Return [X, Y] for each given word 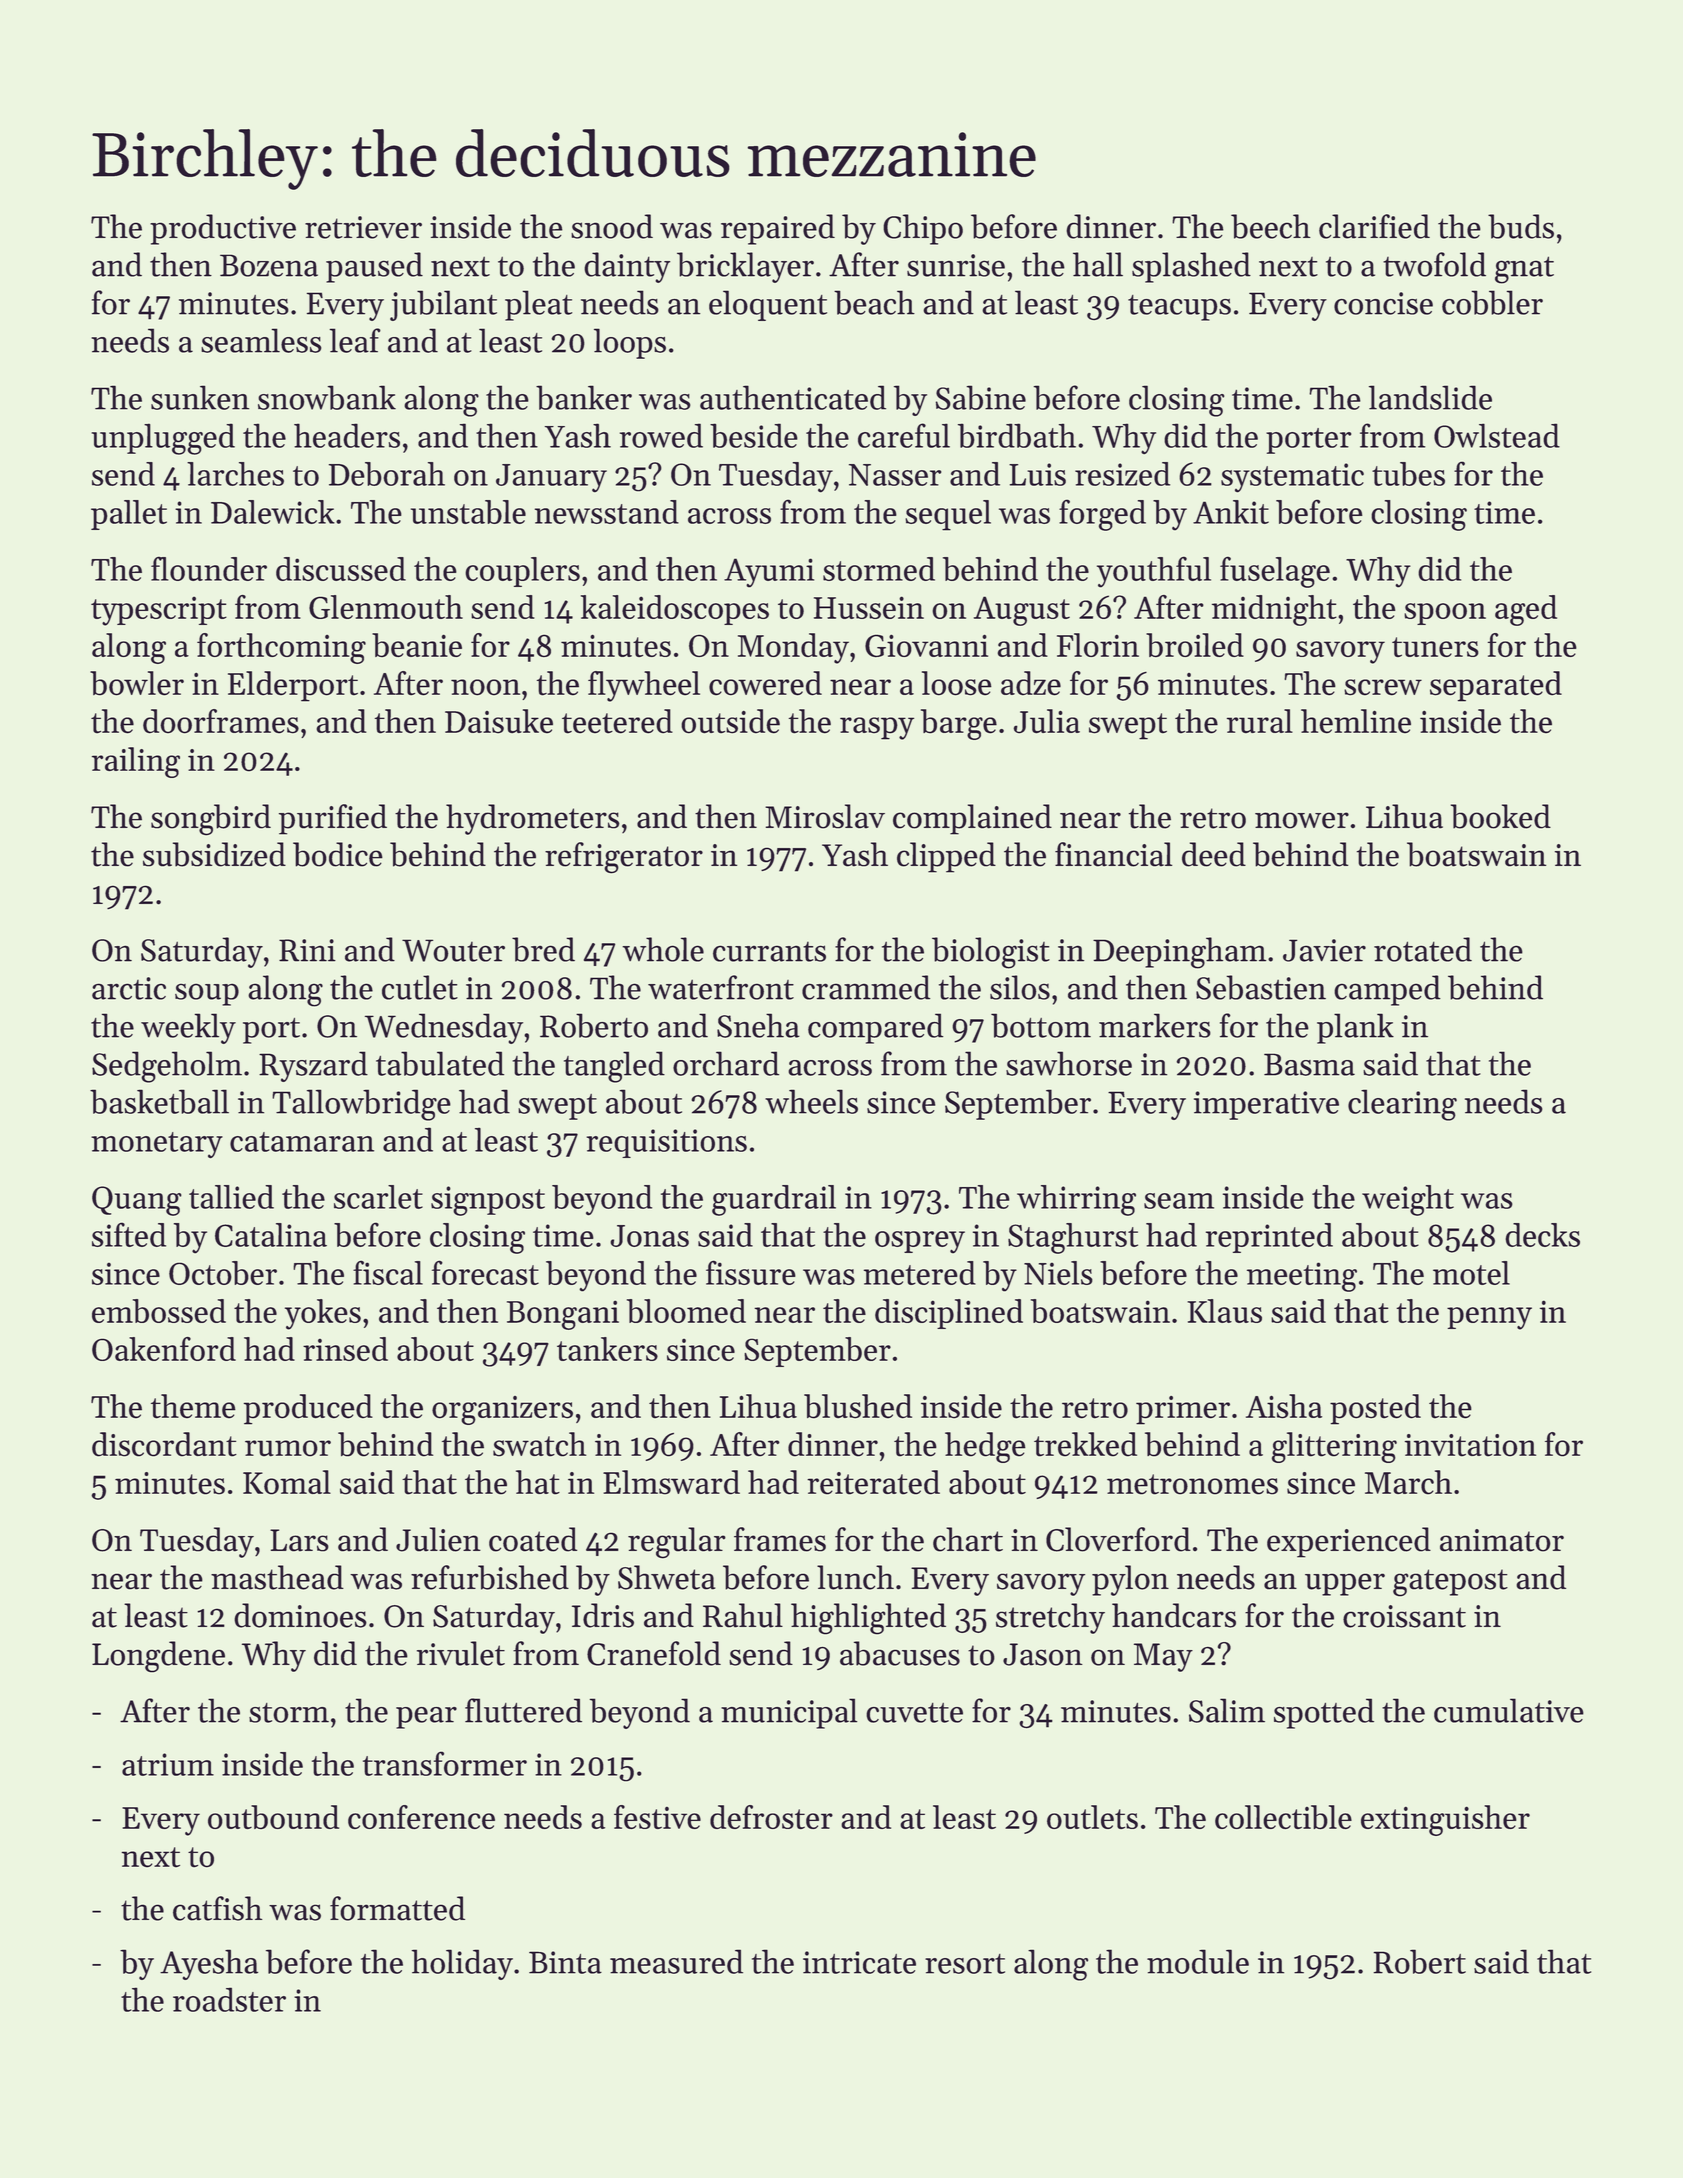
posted [1375, 1409]
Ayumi [769, 573]
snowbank [327, 397]
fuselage [1275, 572]
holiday [462, 1964]
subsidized [214, 854]
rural [1260, 721]
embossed [159, 1311]
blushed [858, 1406]
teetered [617, 721]
